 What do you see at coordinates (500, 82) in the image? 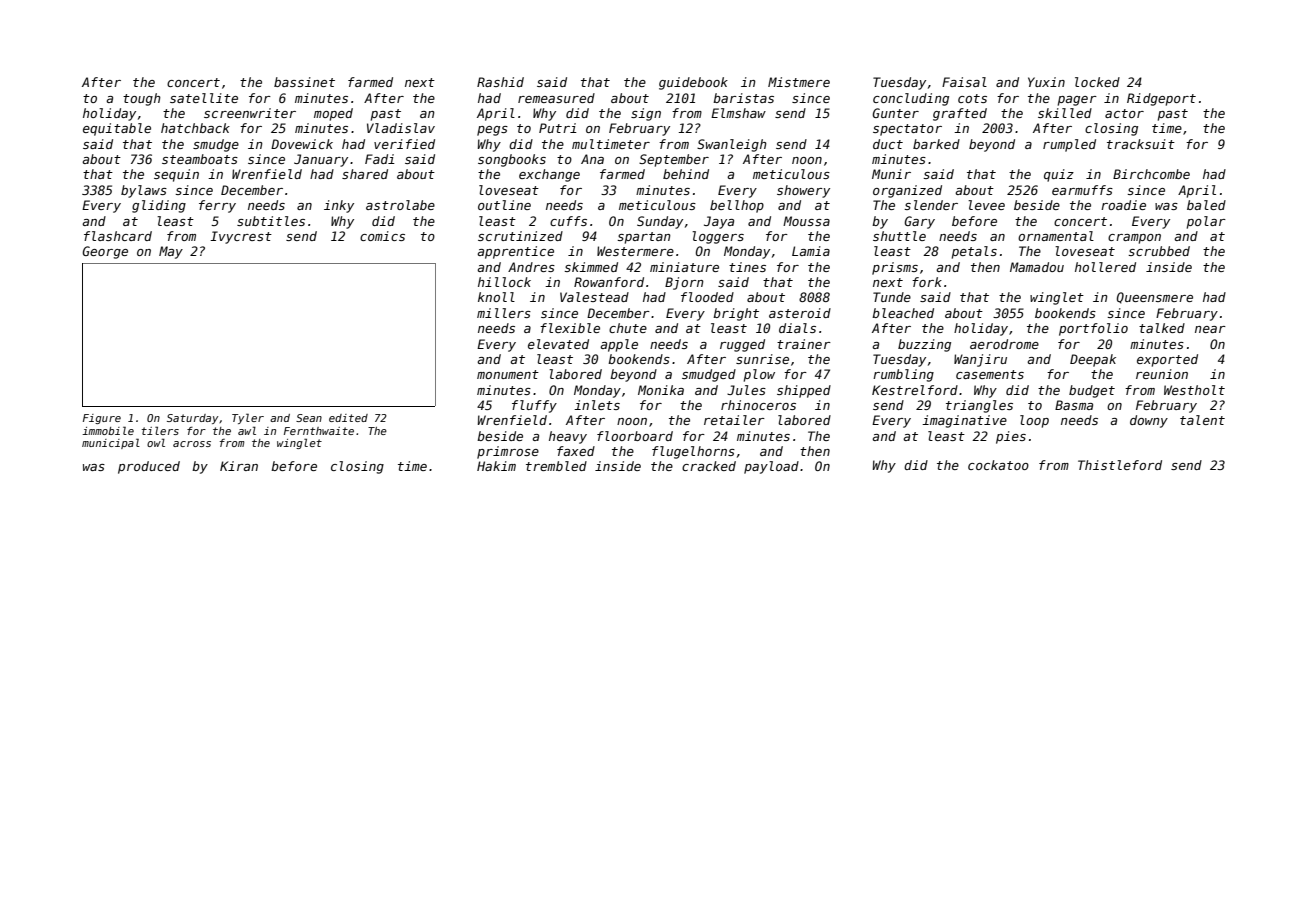
I see `Rashid` at bounding box center [500, 82].
